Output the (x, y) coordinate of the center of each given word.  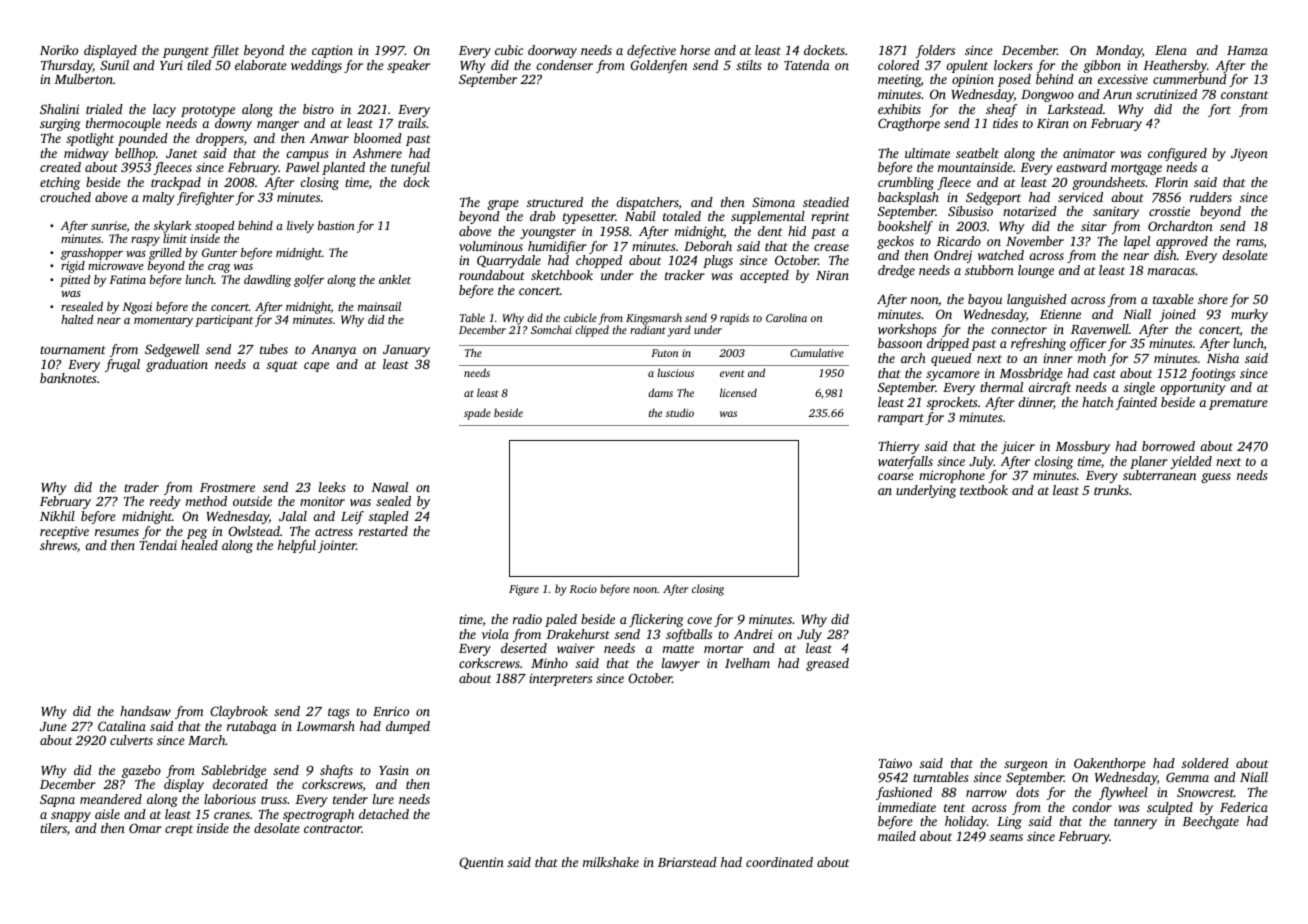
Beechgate (1210, 822)
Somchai (551, 329)
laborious (230, 799)
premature (1238, 404)
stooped (214, 227)
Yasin (394, 770)
